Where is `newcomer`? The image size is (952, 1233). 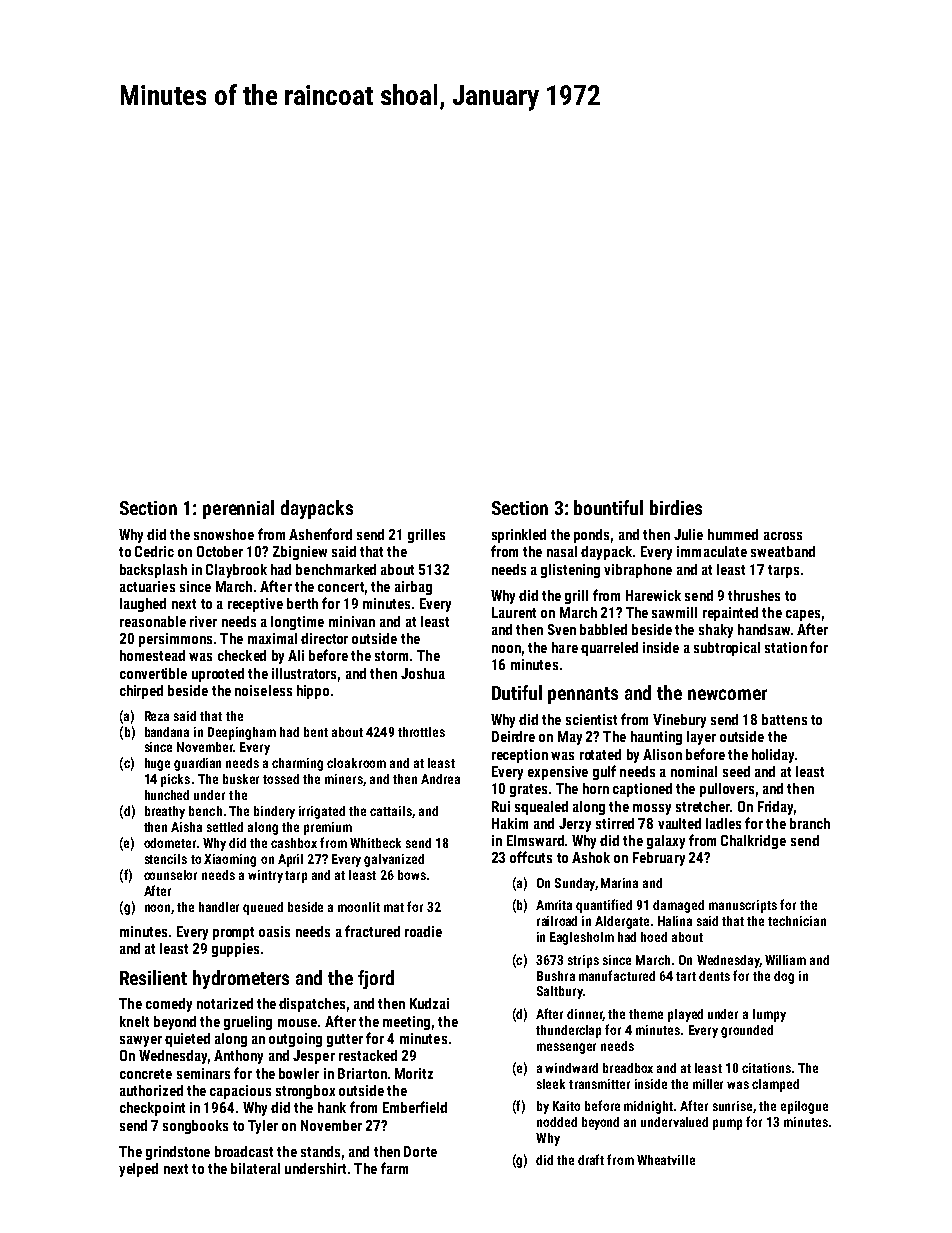
newcomer is located at coordinates (727, 694).
